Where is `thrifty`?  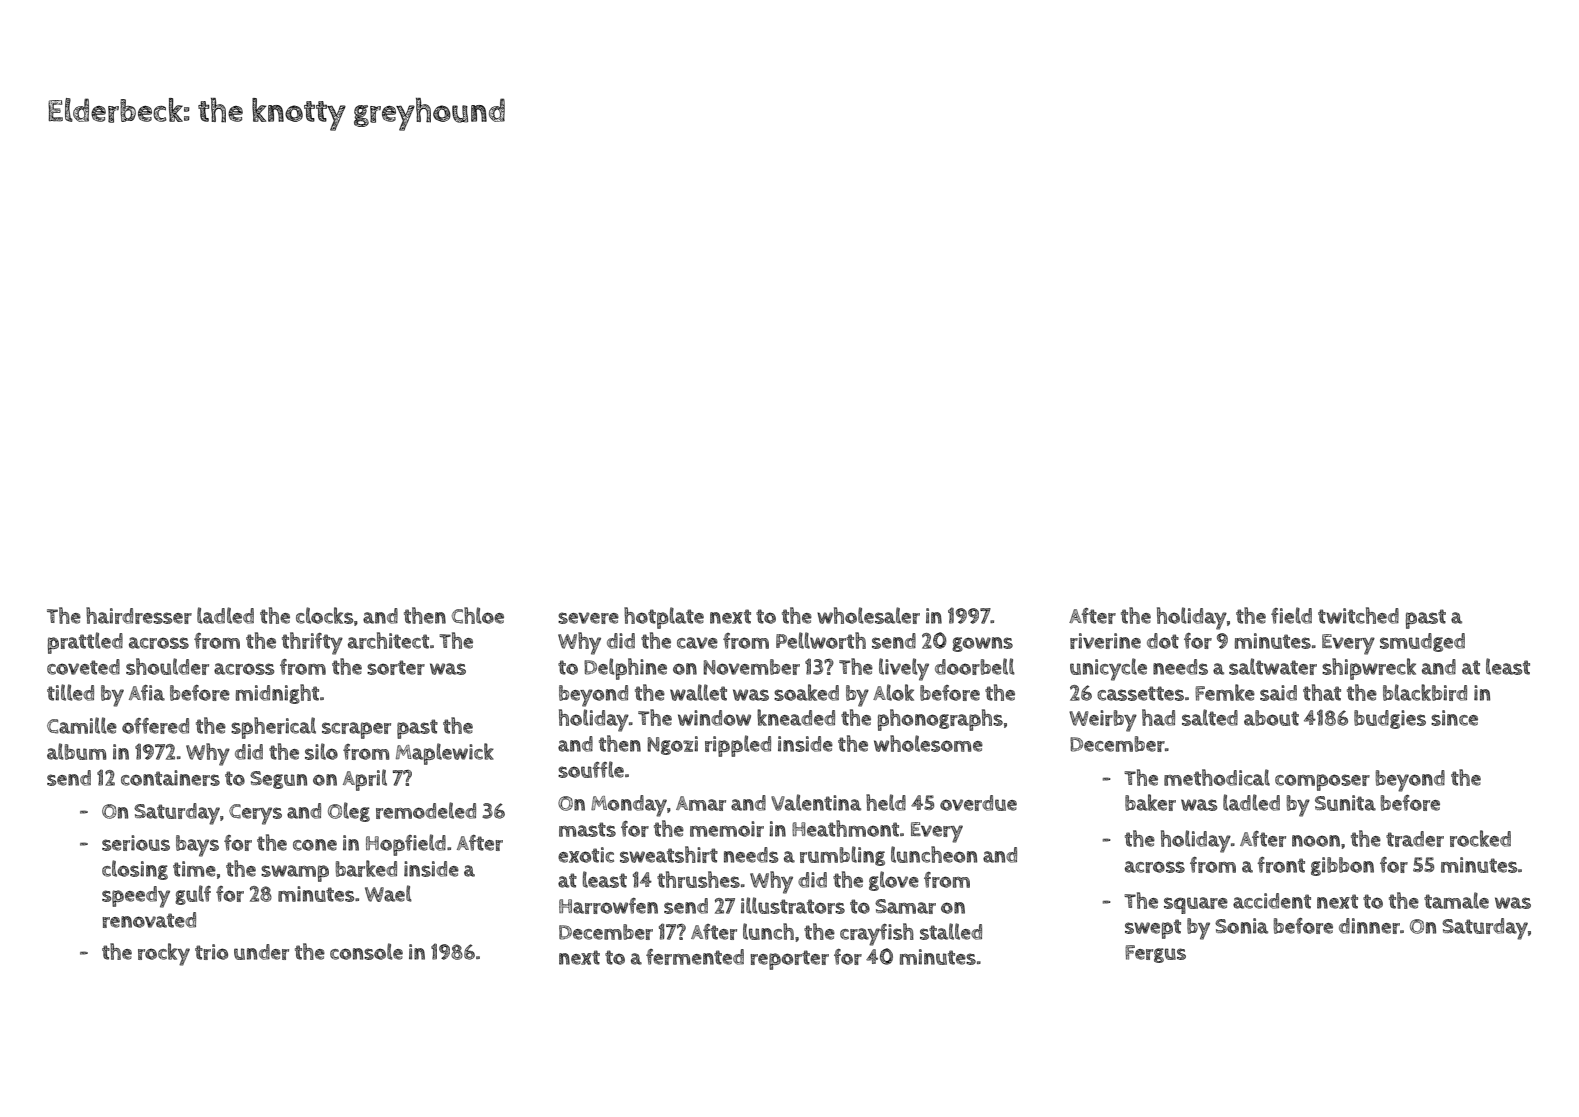 thrifty is located at coordinates (312, 643).
